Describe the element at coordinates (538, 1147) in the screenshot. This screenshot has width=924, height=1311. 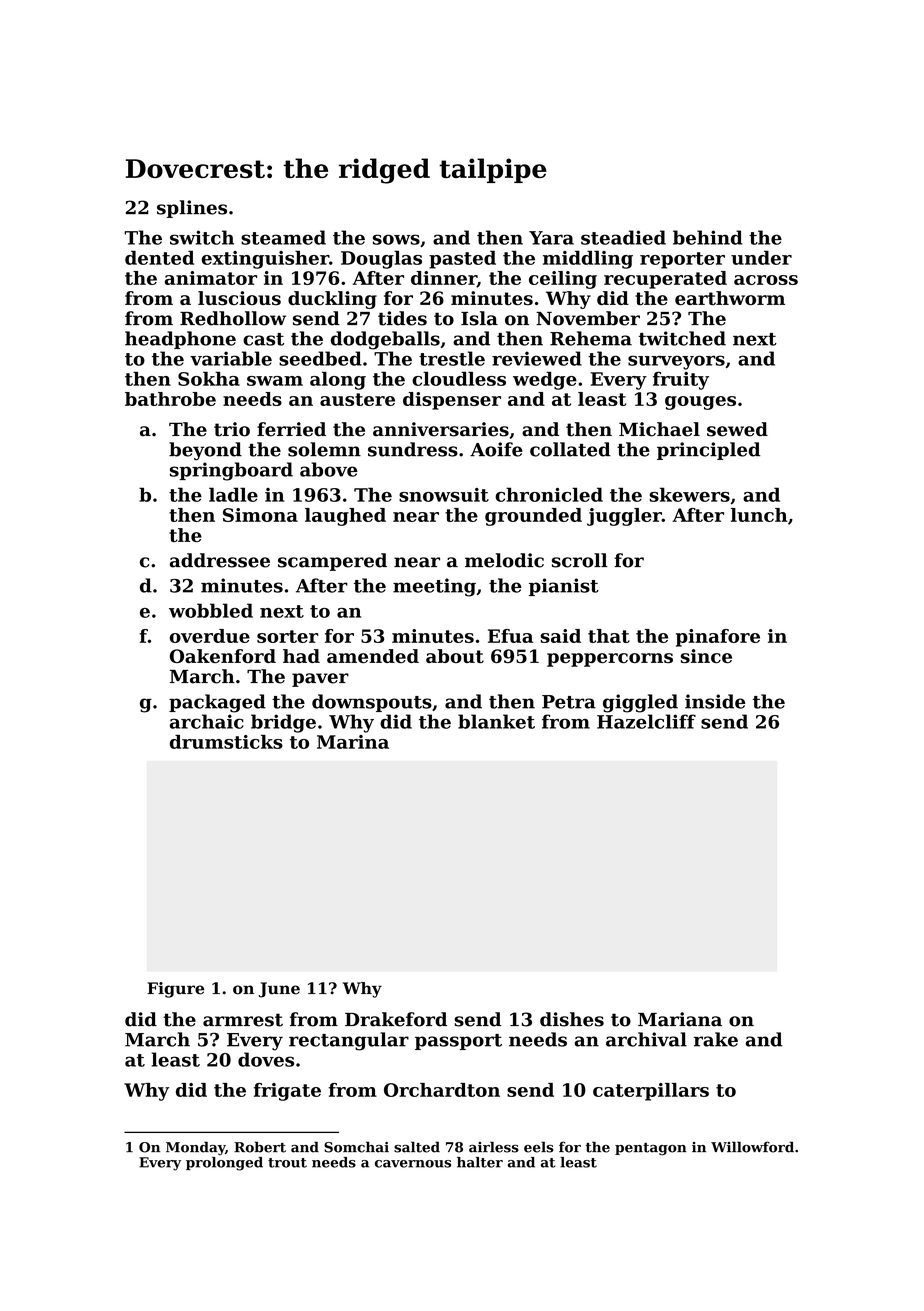
I see `eels` at that location.
